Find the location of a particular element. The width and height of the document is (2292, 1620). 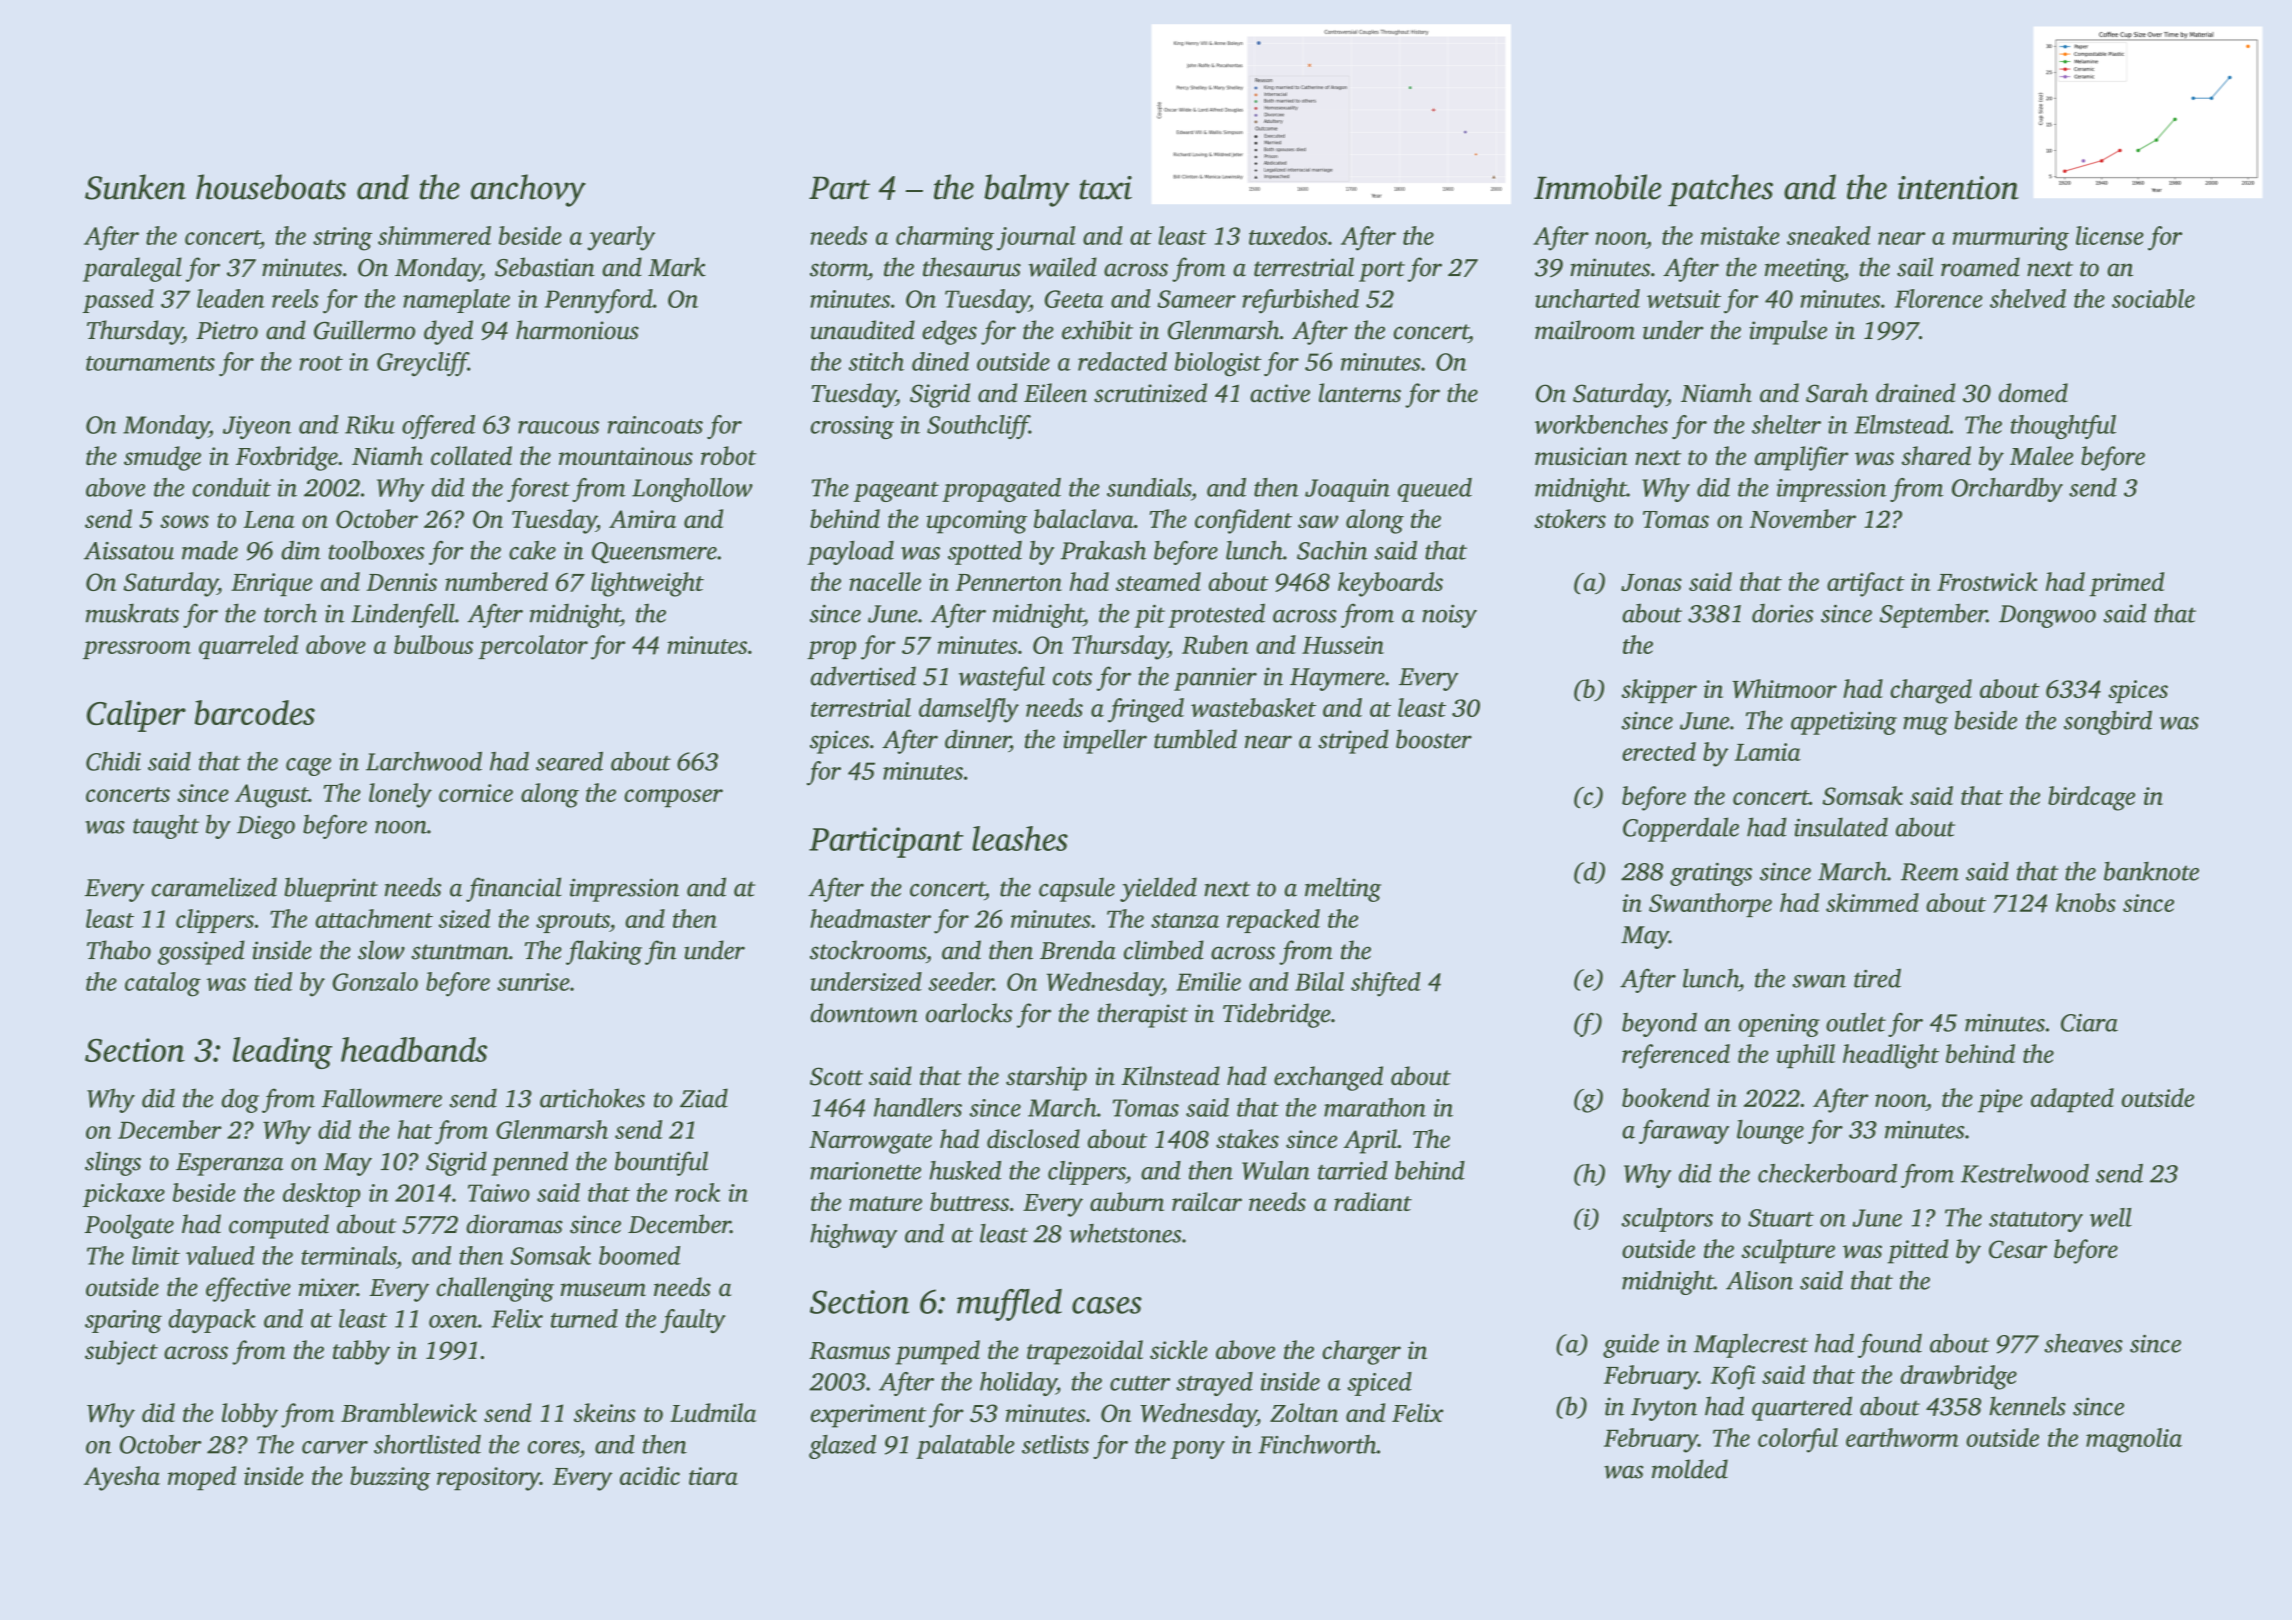

leashes is located at coordinates (1020, 838).
